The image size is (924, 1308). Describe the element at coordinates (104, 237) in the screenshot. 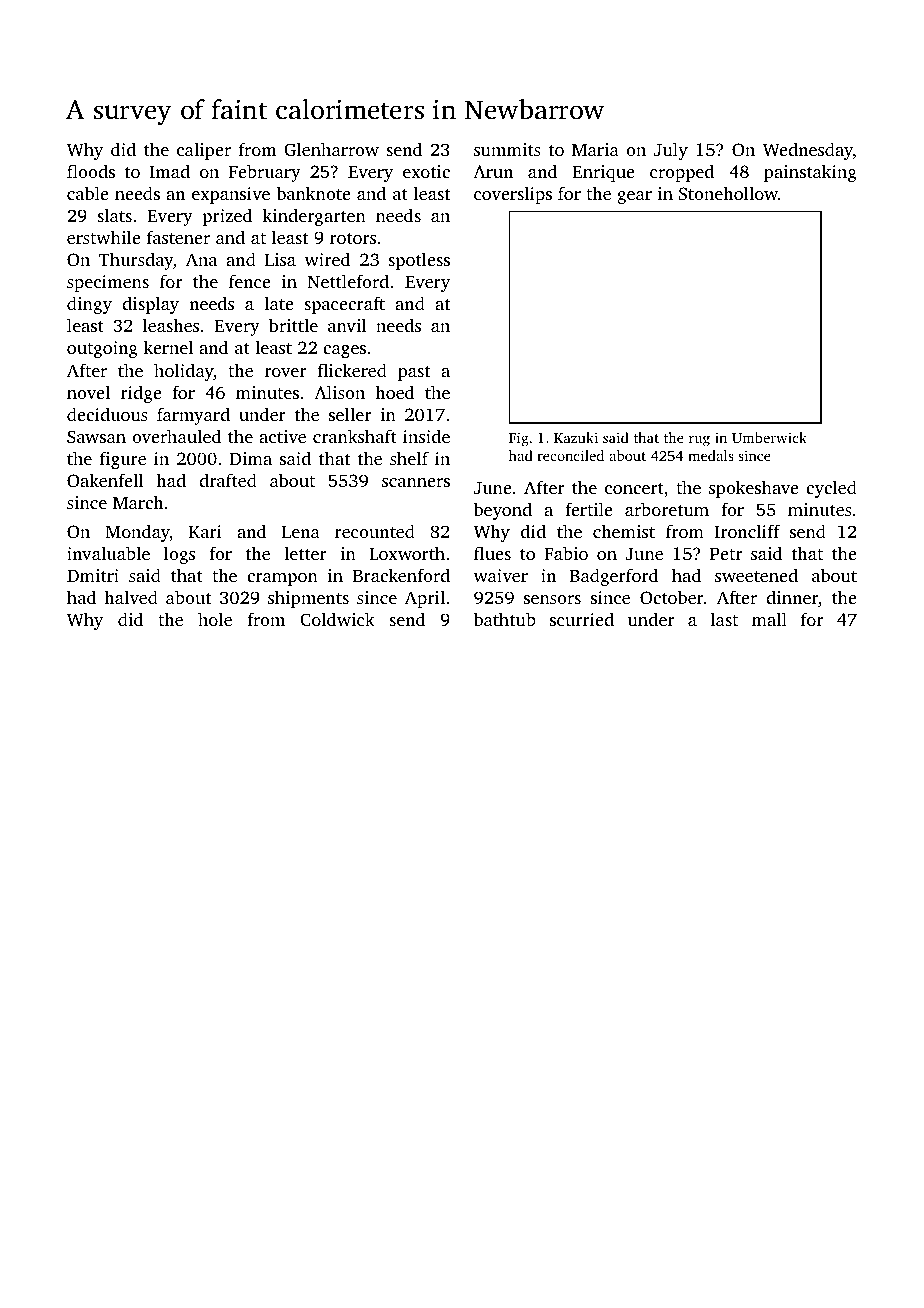

I see `erstwhile` at that location.
